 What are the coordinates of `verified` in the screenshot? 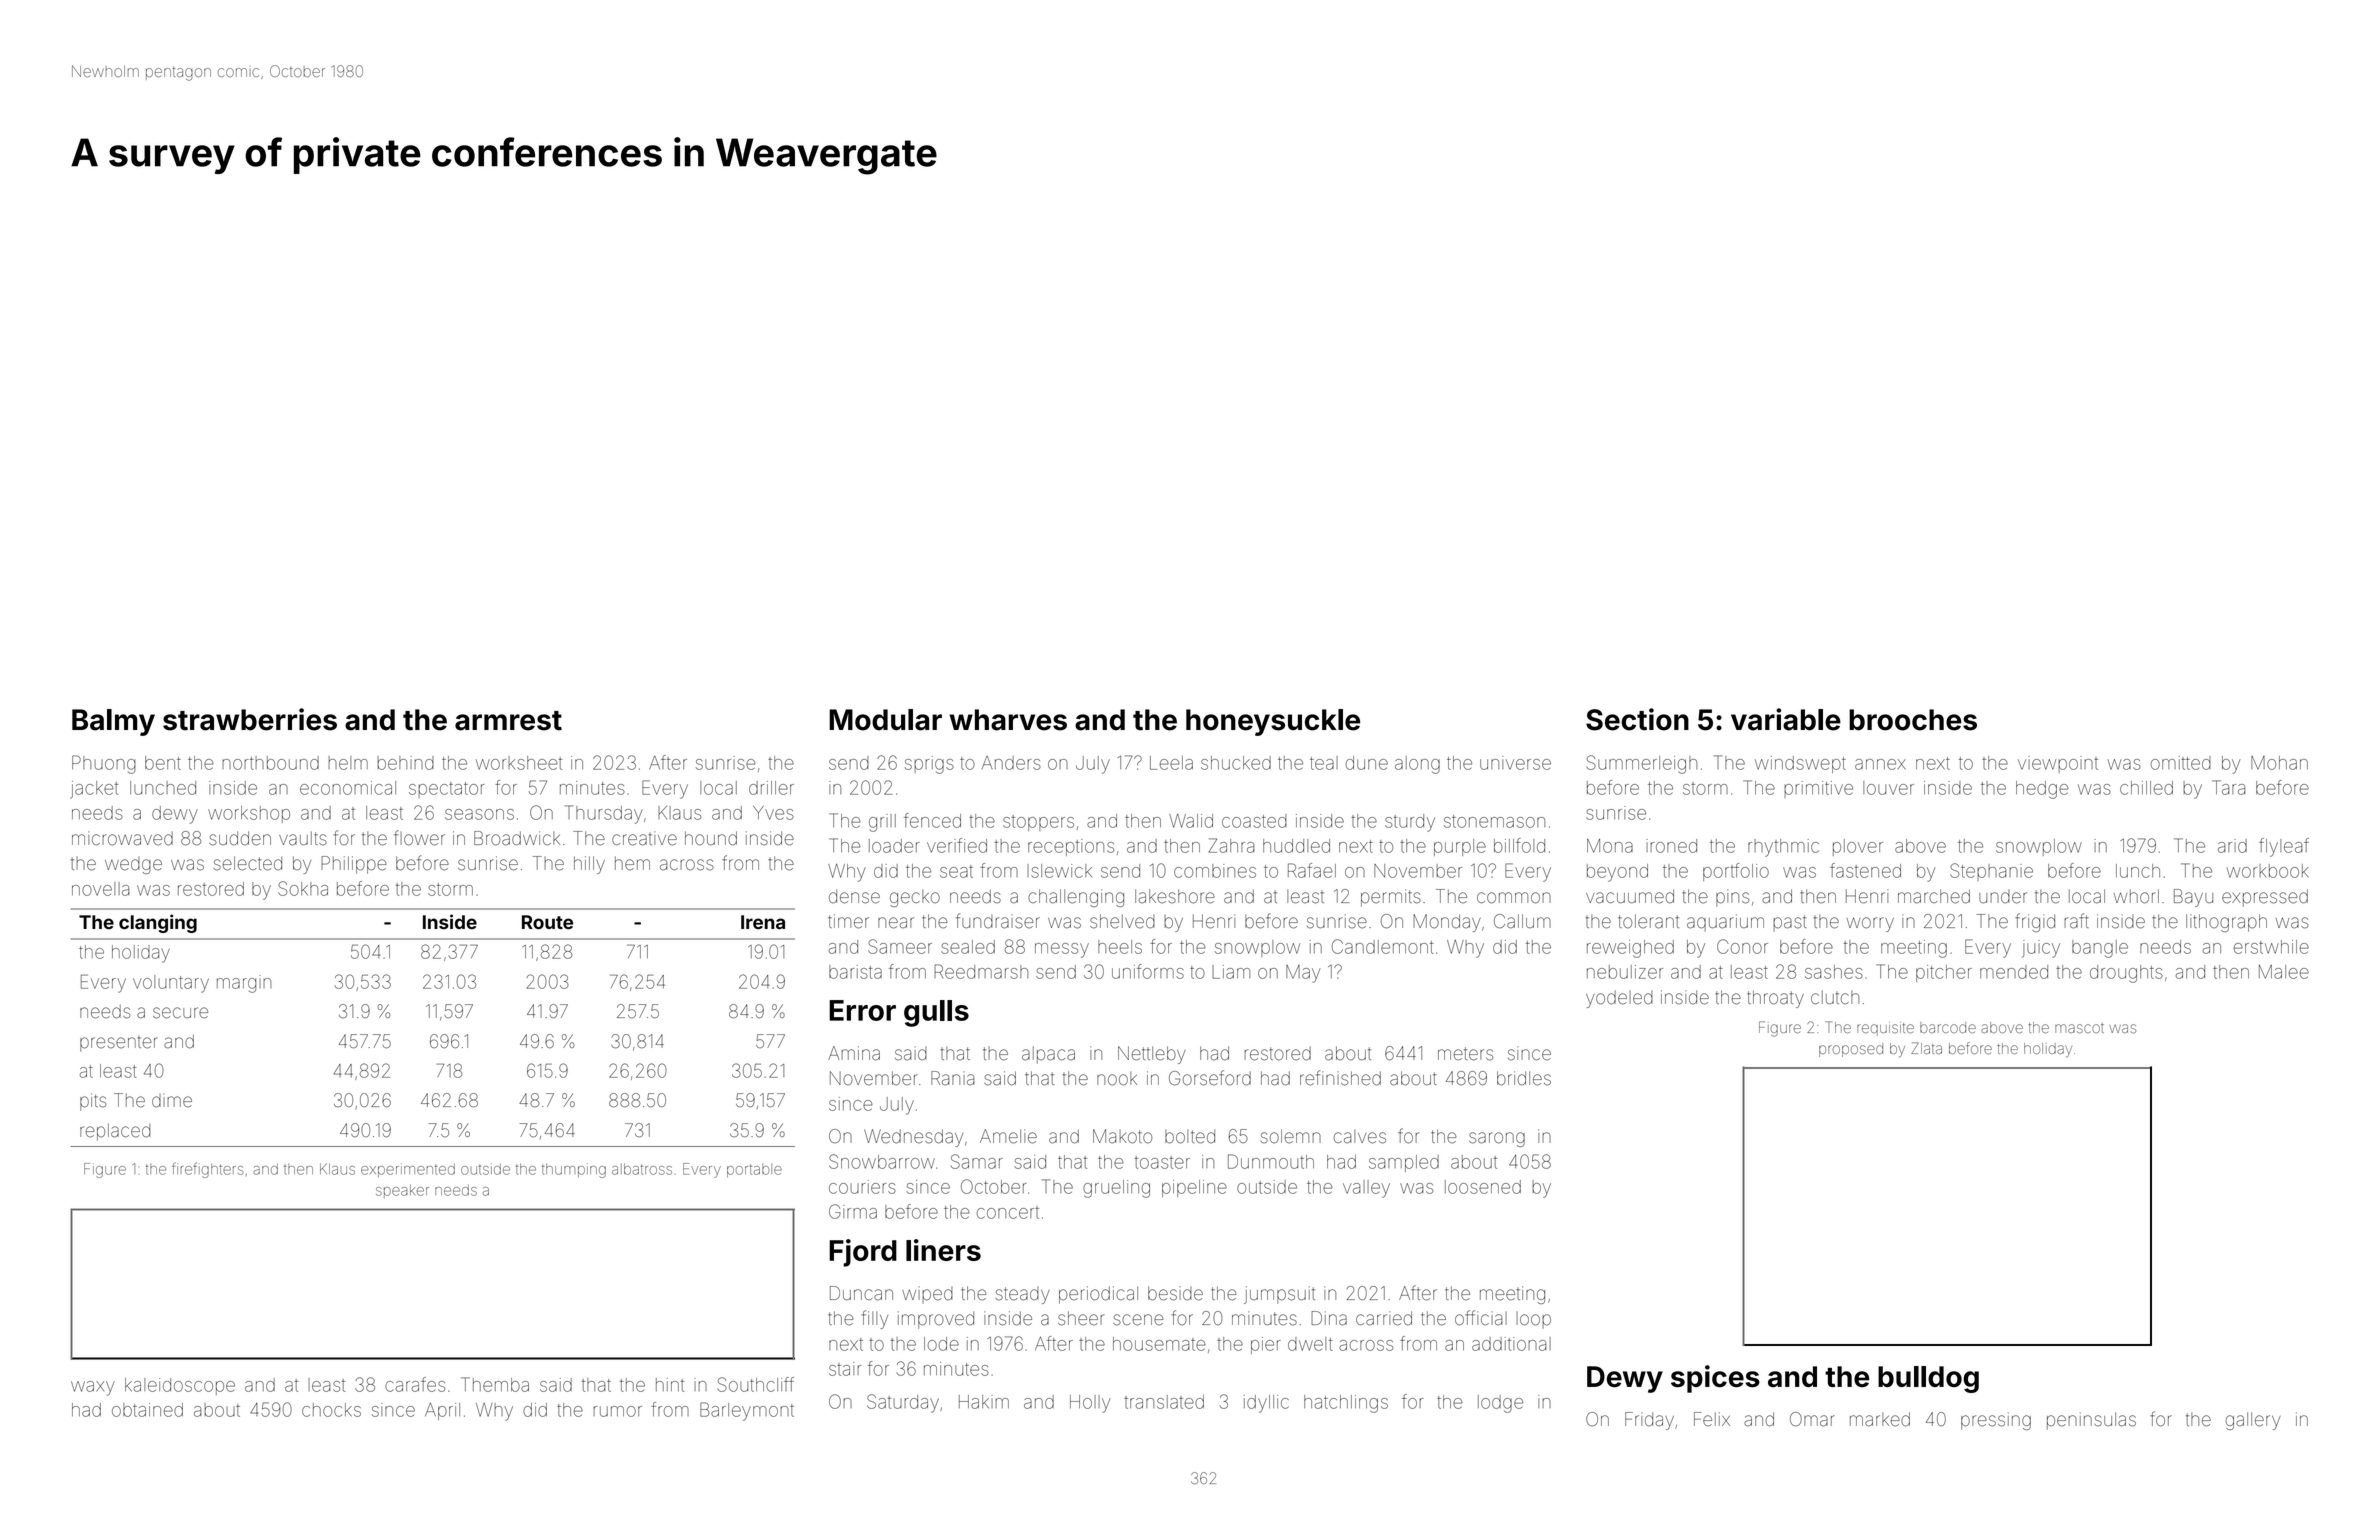 It's located at (957, 845).
